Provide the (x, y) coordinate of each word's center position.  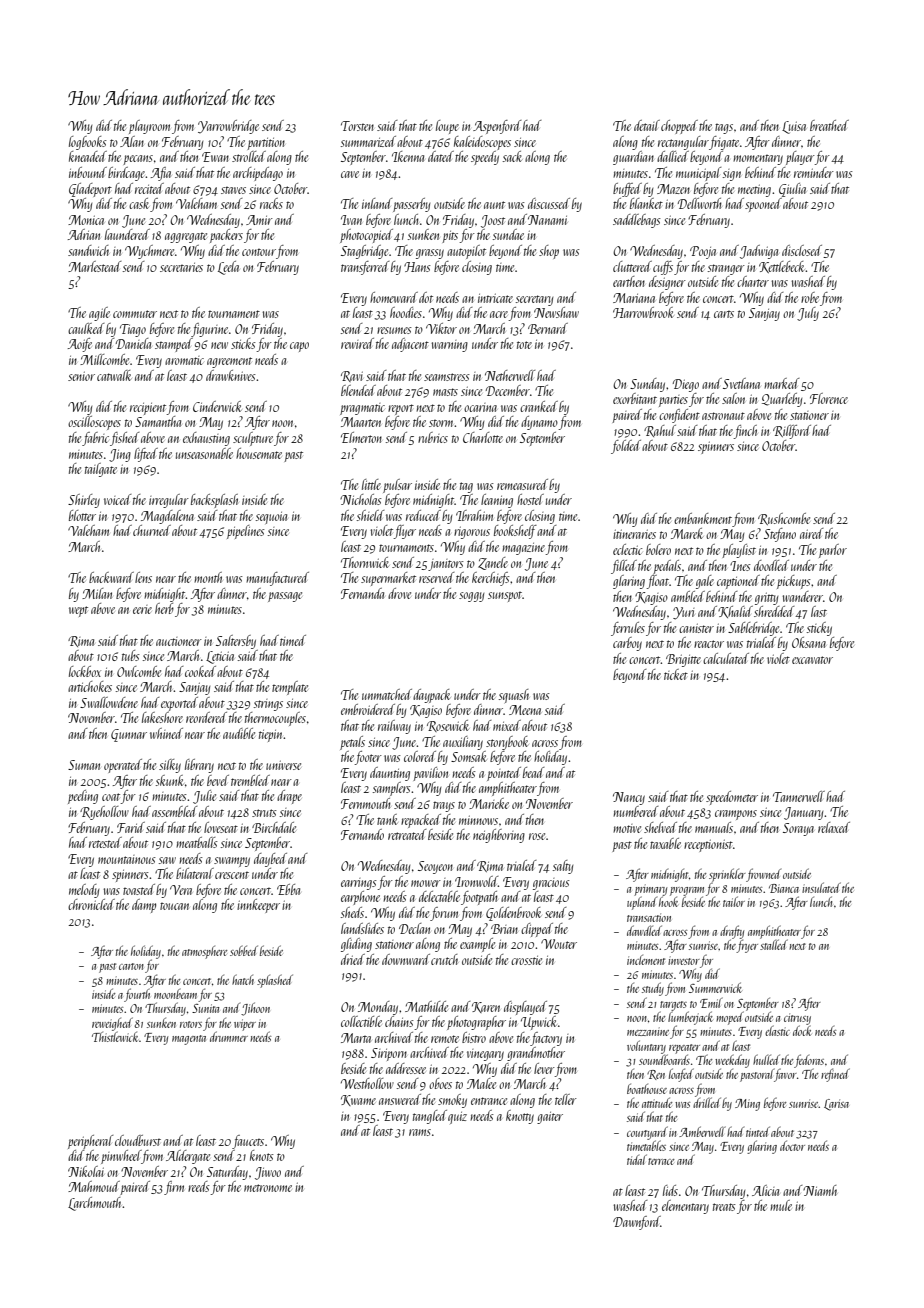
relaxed (834, 827)
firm (174, 1188)
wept (78, 611)
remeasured (522, 484)
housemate (259, 453)
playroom (149, 127)
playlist (739, 551)
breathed (829, 125)
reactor (709, 644)
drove (399, 593)
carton (131, 966)
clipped (537, 930)
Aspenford (497, 127)
